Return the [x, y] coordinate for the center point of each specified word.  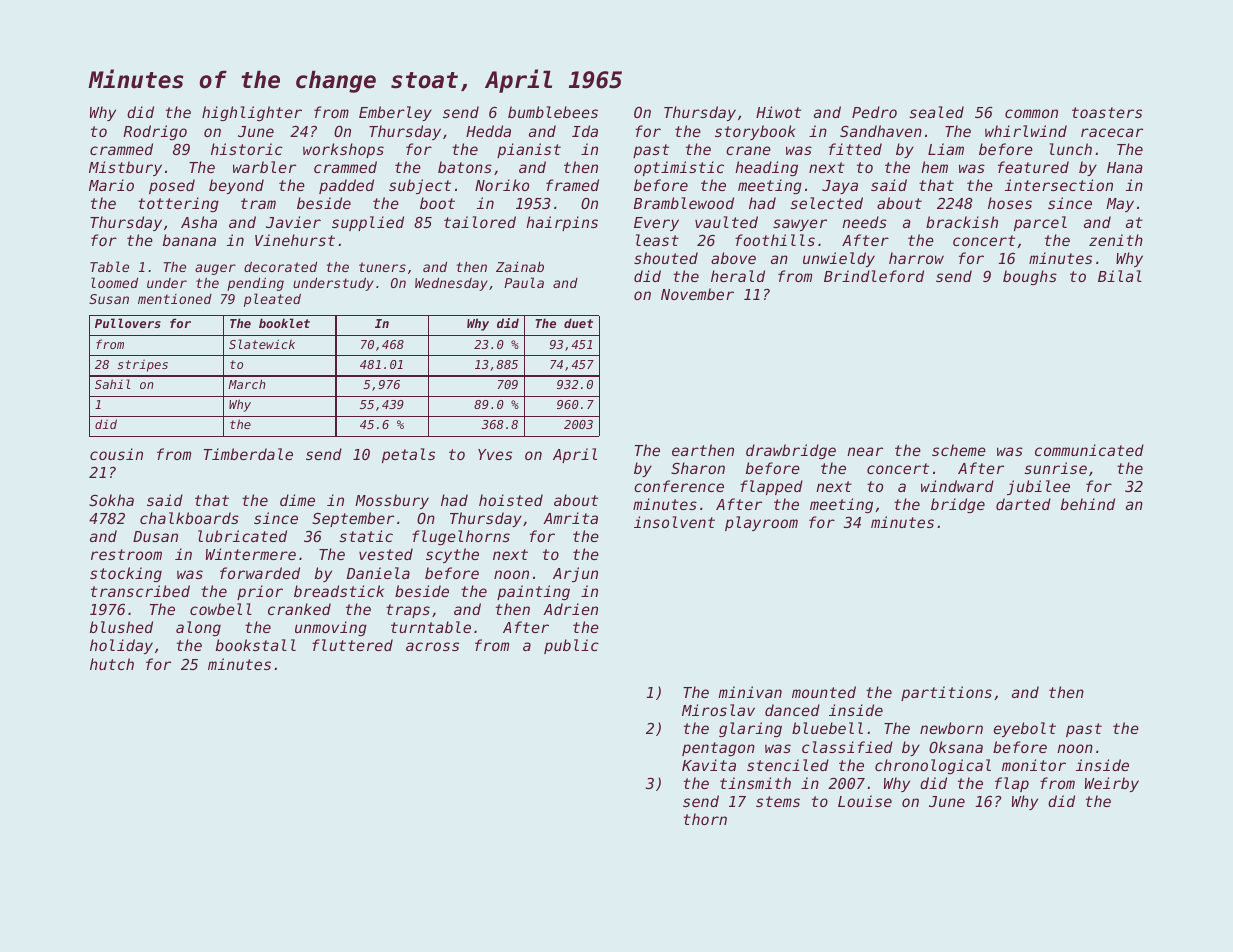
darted [1023, 504]
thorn [705, 819]
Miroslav [718, 710]
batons [465, 167]
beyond [236, 186]
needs [864, 222]
